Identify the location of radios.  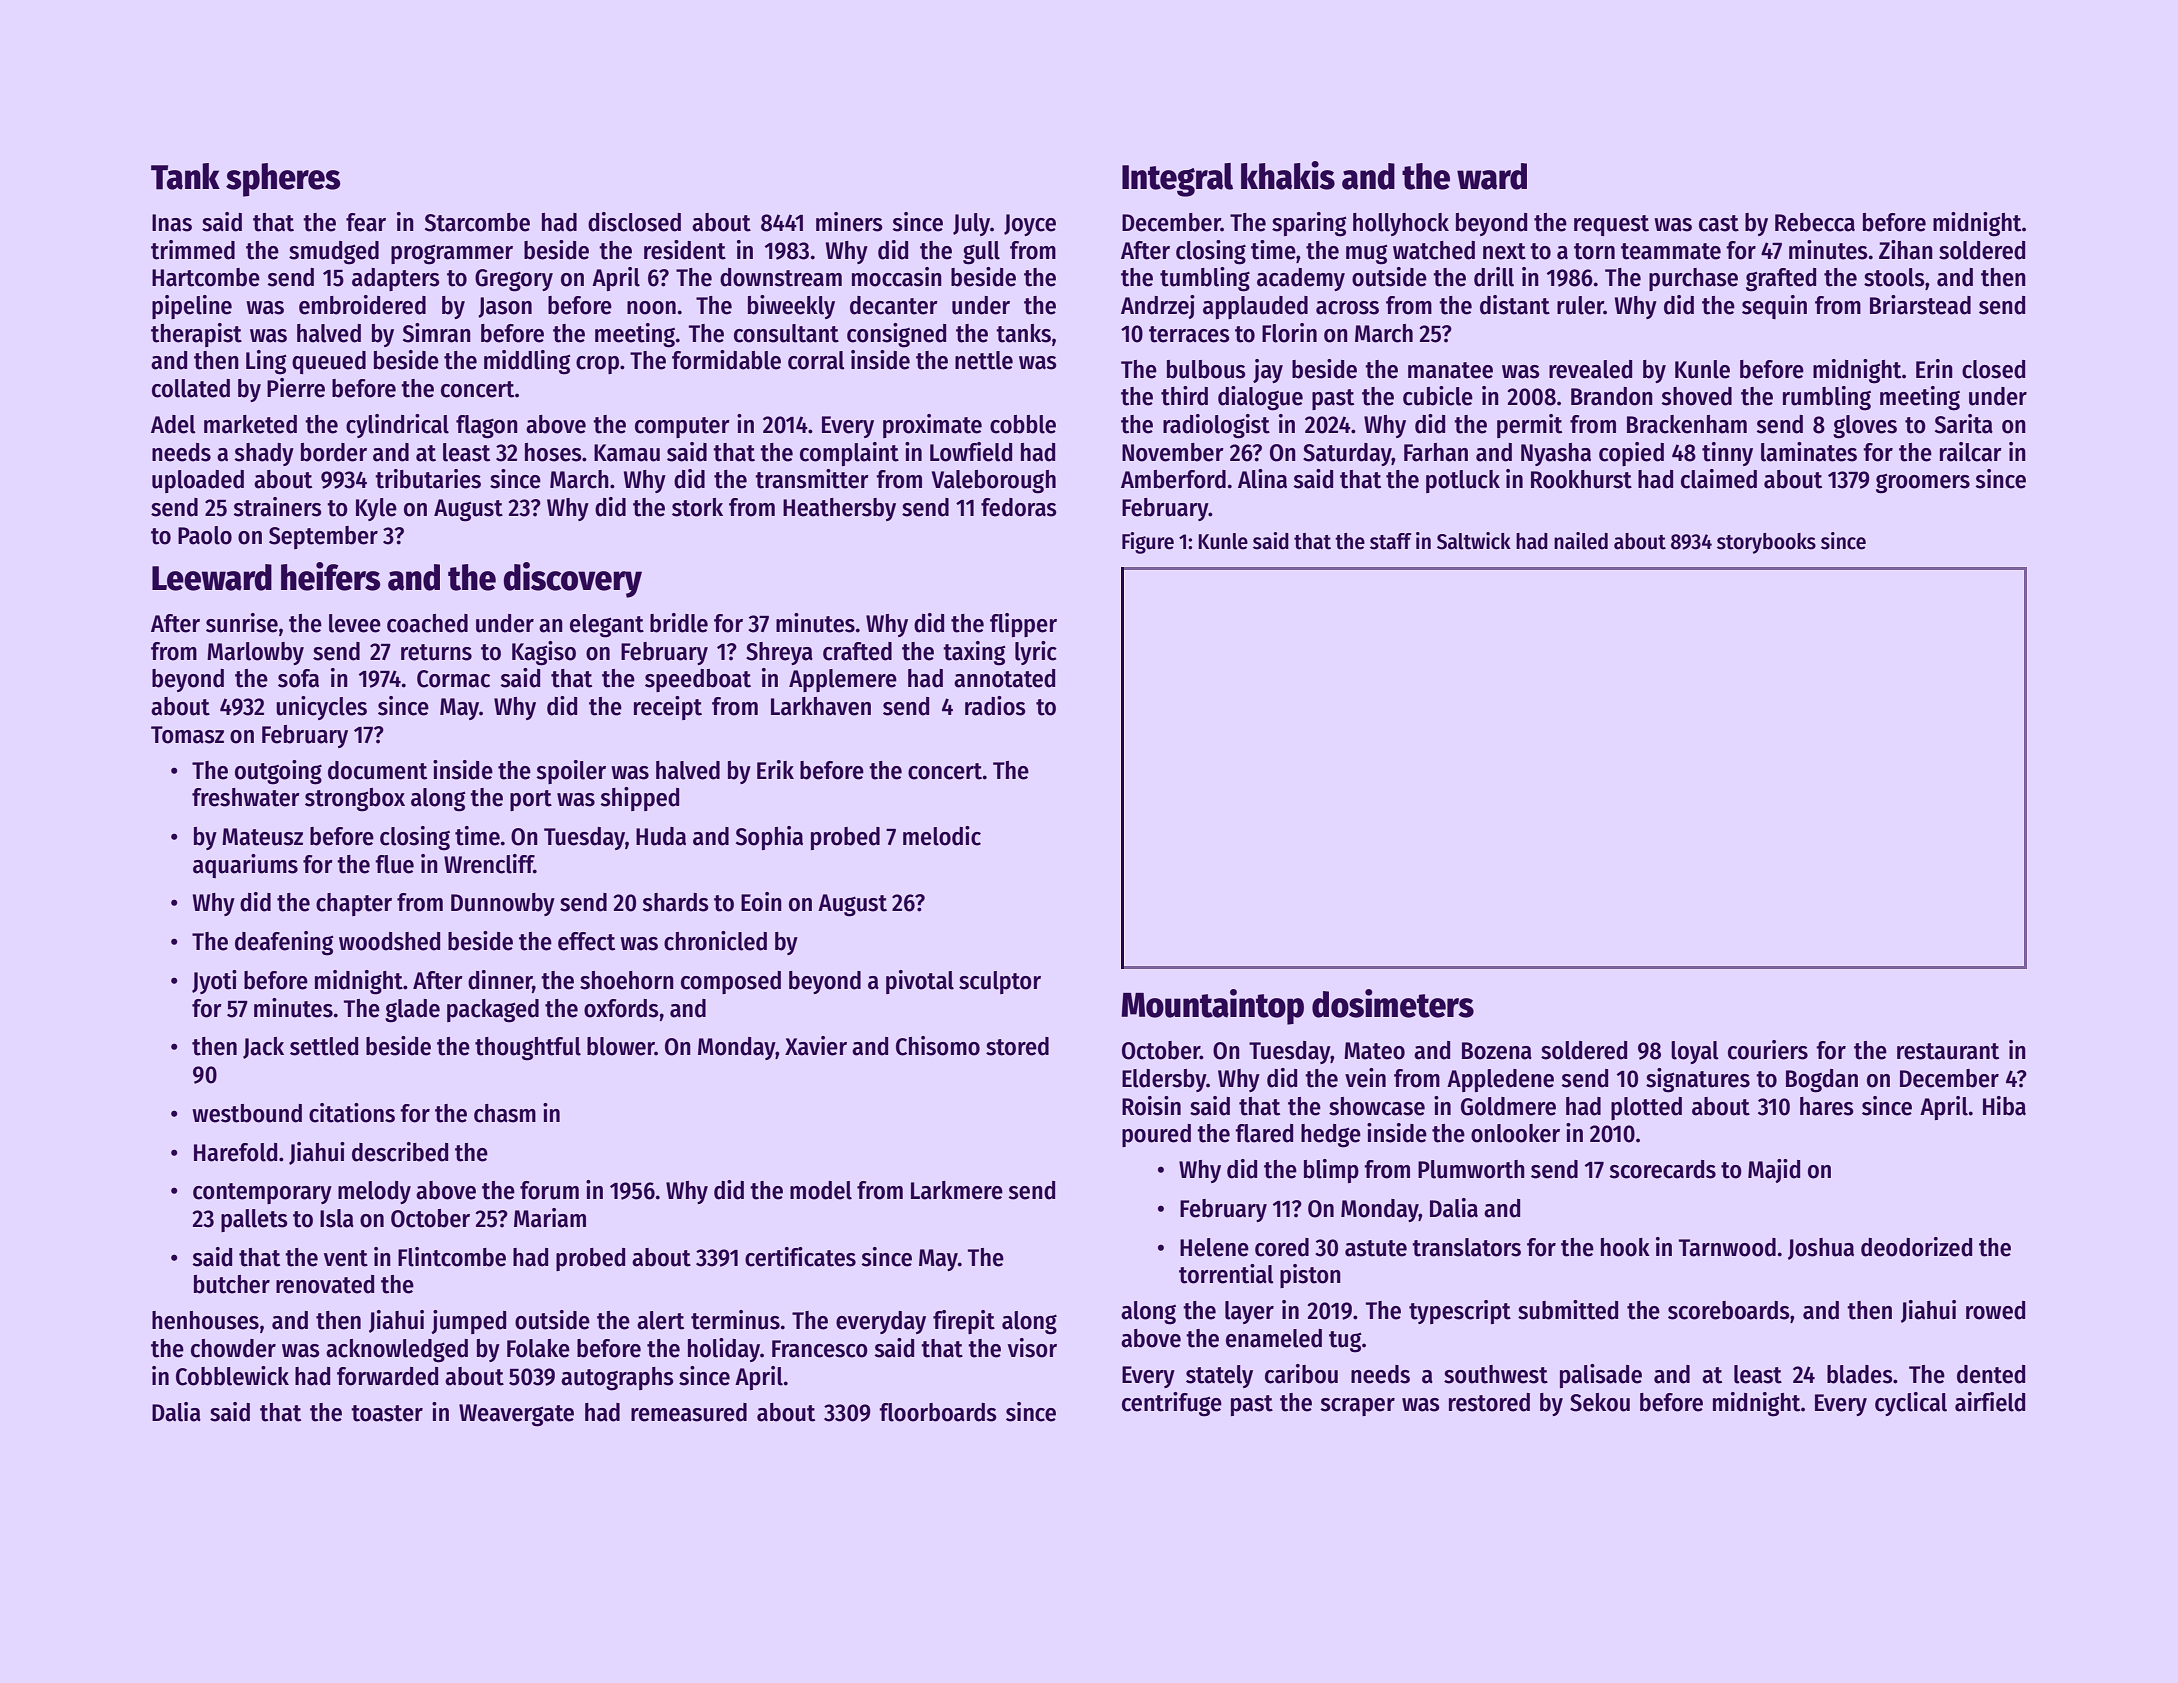
(995, 706).
